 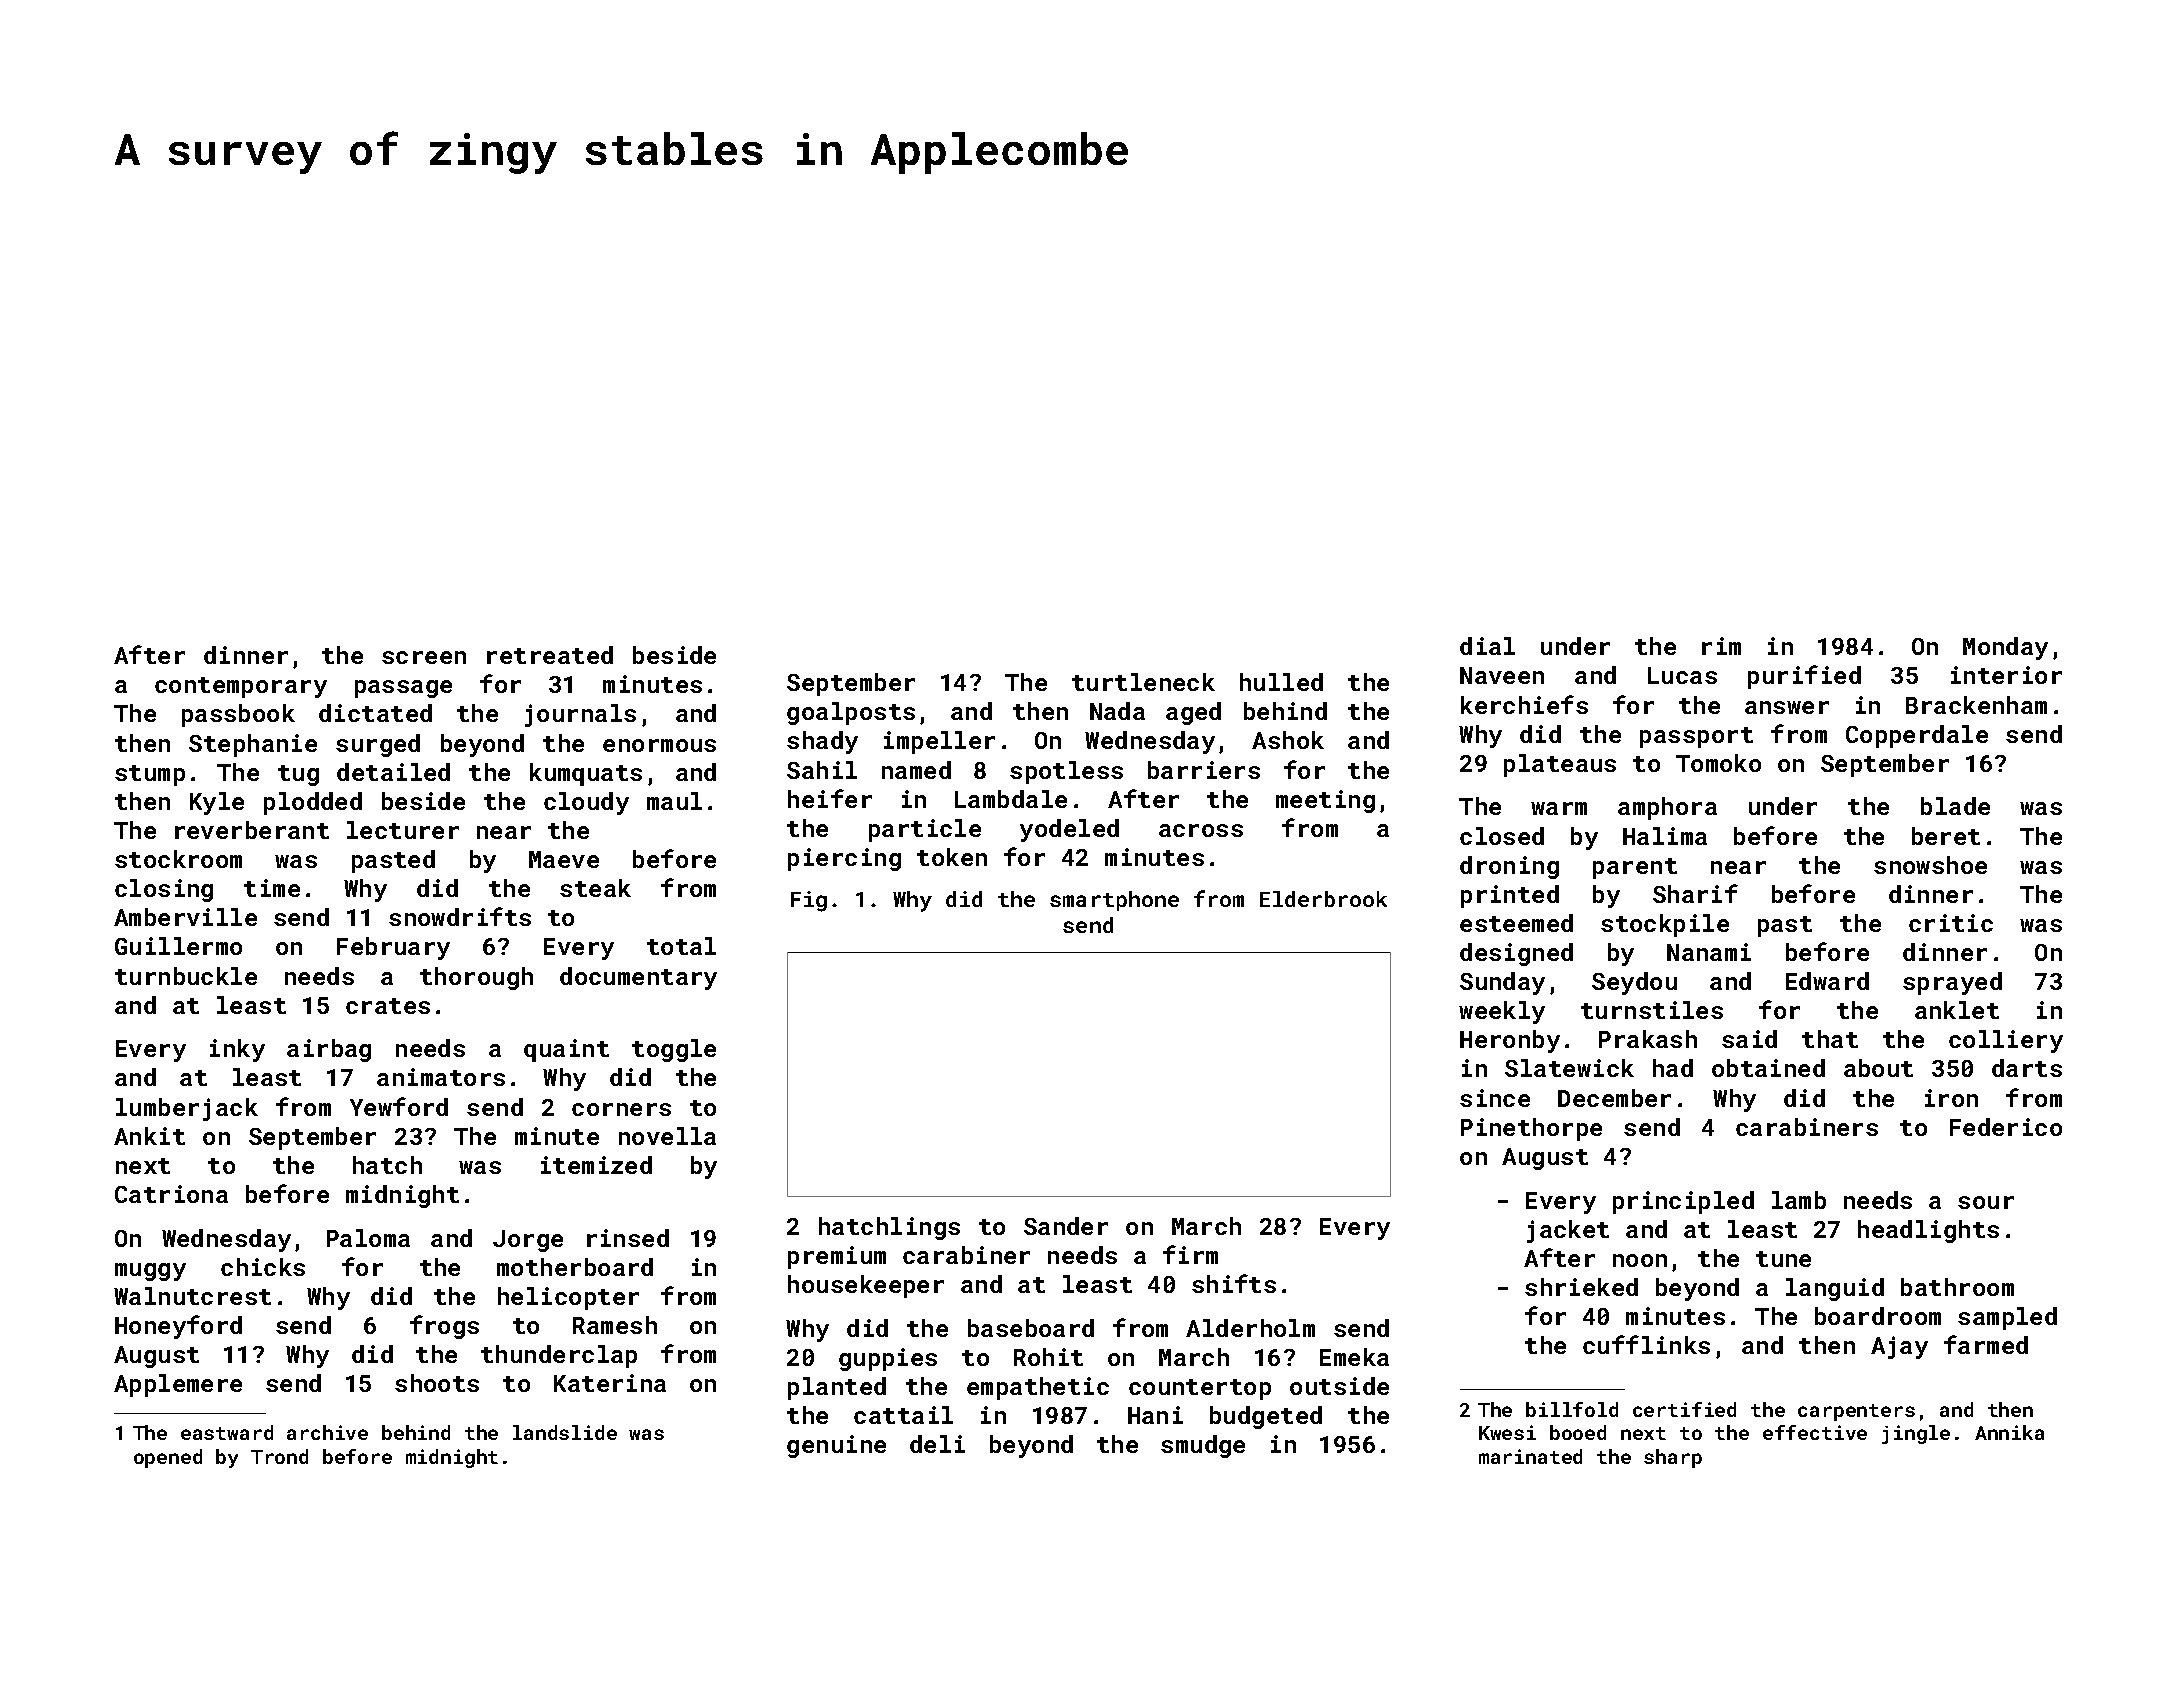 What do you see at coordinates (178, 859) in the image?
I see `stockroom` at bounding box center [178, 859].
